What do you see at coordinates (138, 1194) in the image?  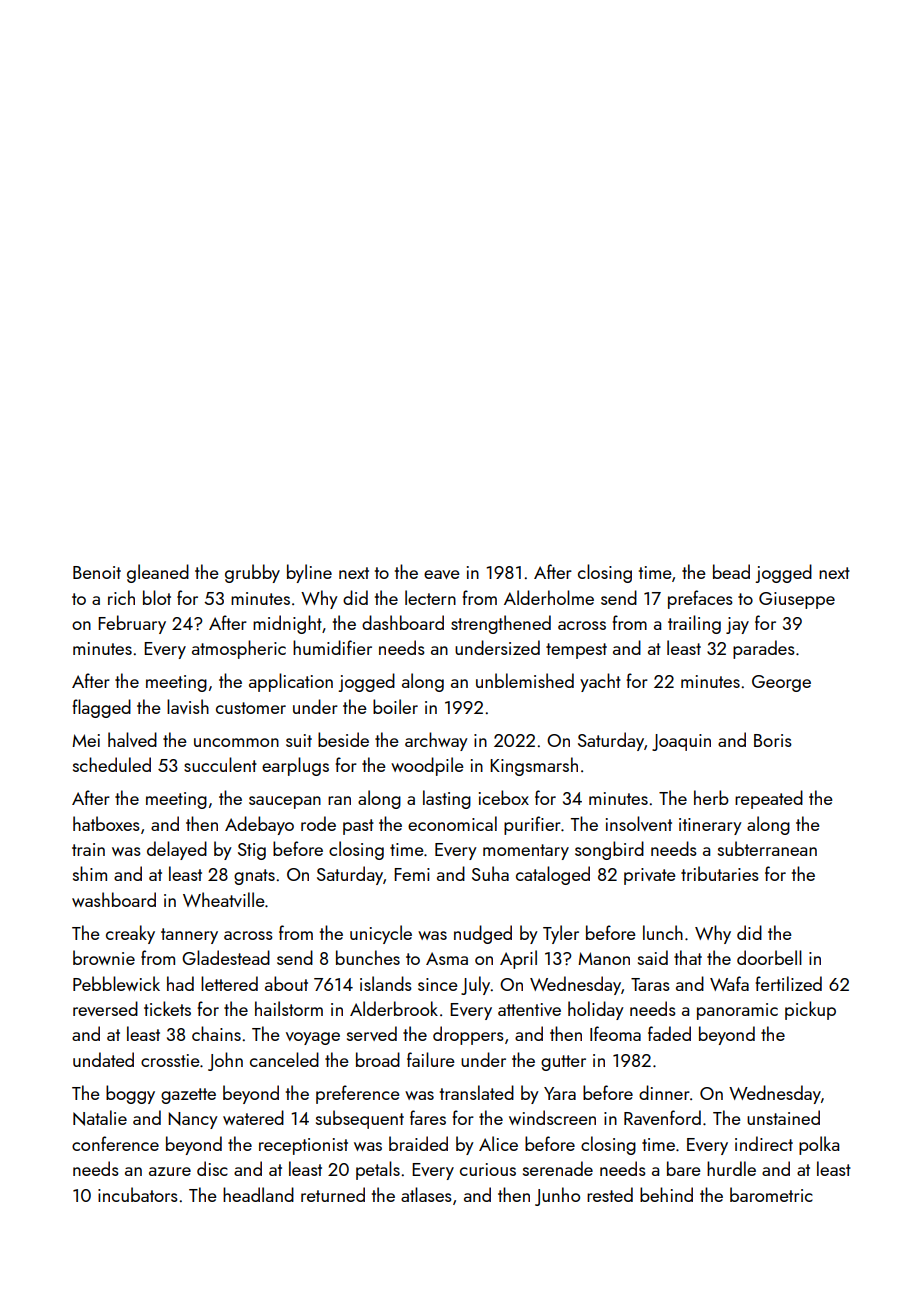 I see `incubators` at bounding box center [138, 1194].
